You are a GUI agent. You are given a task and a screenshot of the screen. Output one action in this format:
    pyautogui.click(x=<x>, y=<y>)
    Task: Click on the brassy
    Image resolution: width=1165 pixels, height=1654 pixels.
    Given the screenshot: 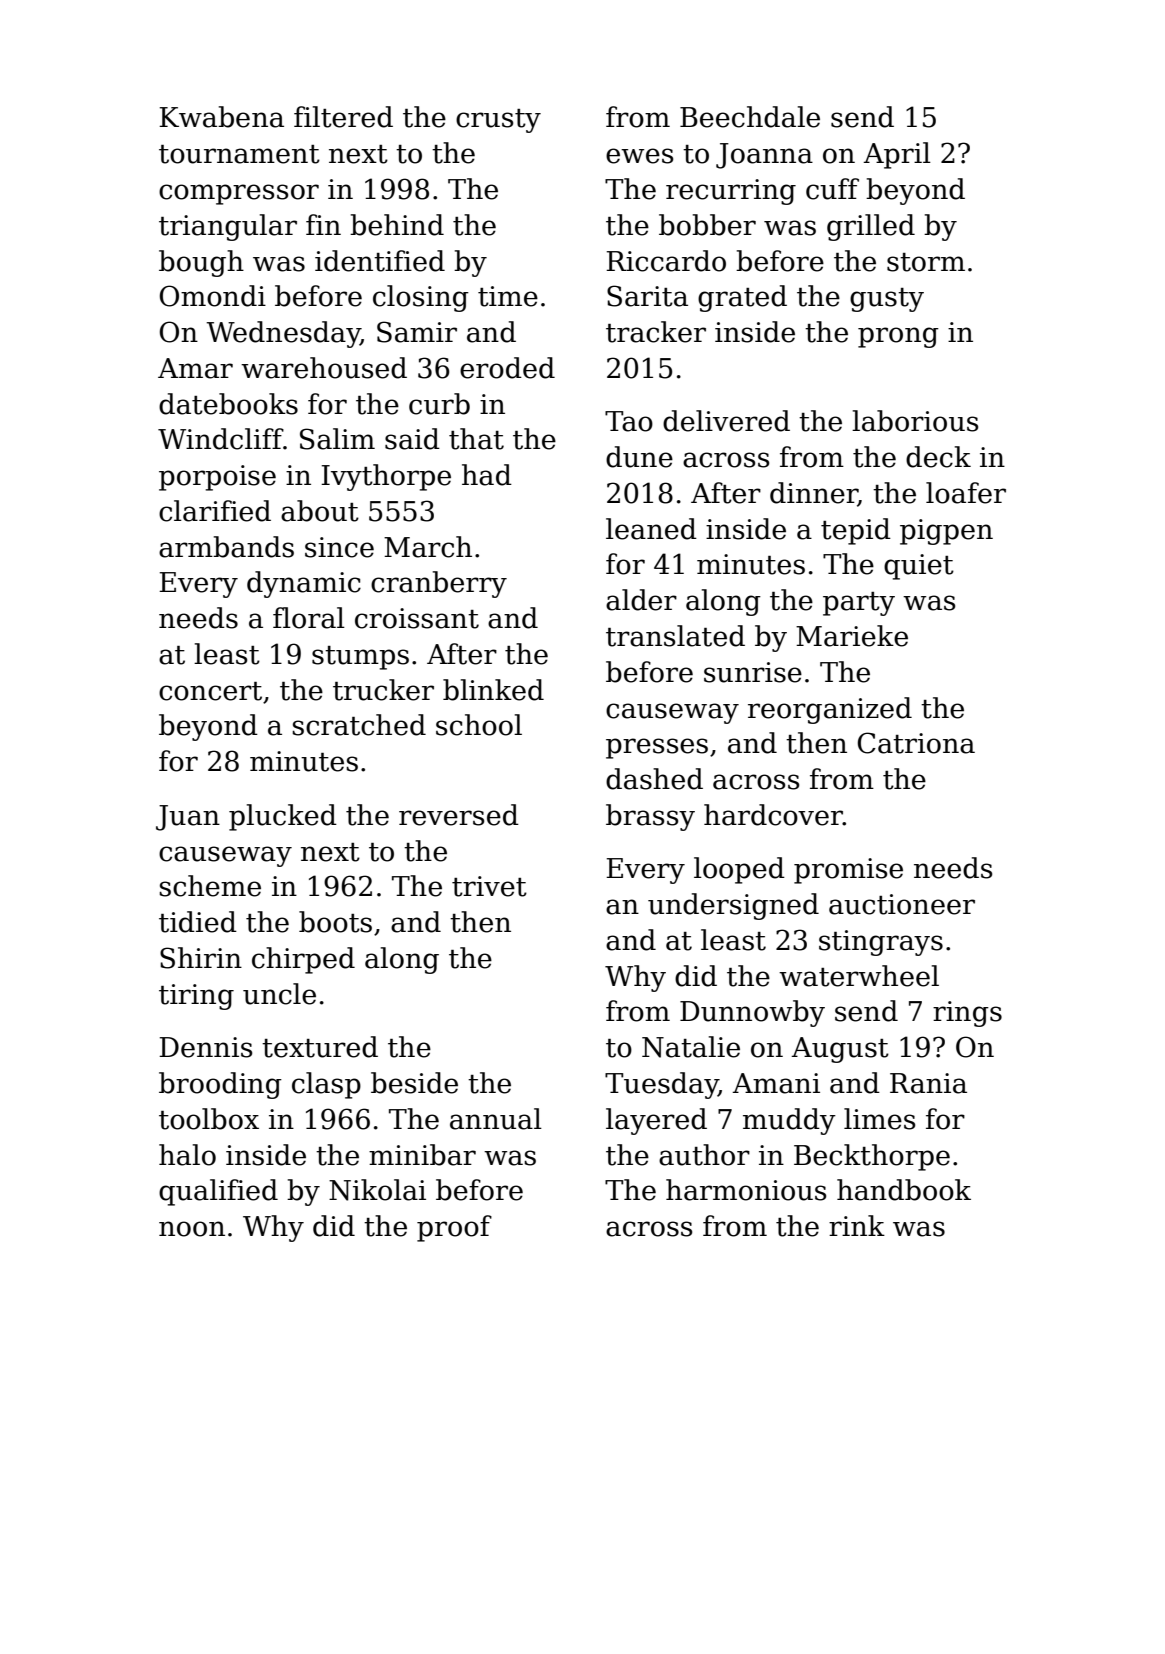 What is the action you would take?
    pyautogui.click(x=650, y=817)
